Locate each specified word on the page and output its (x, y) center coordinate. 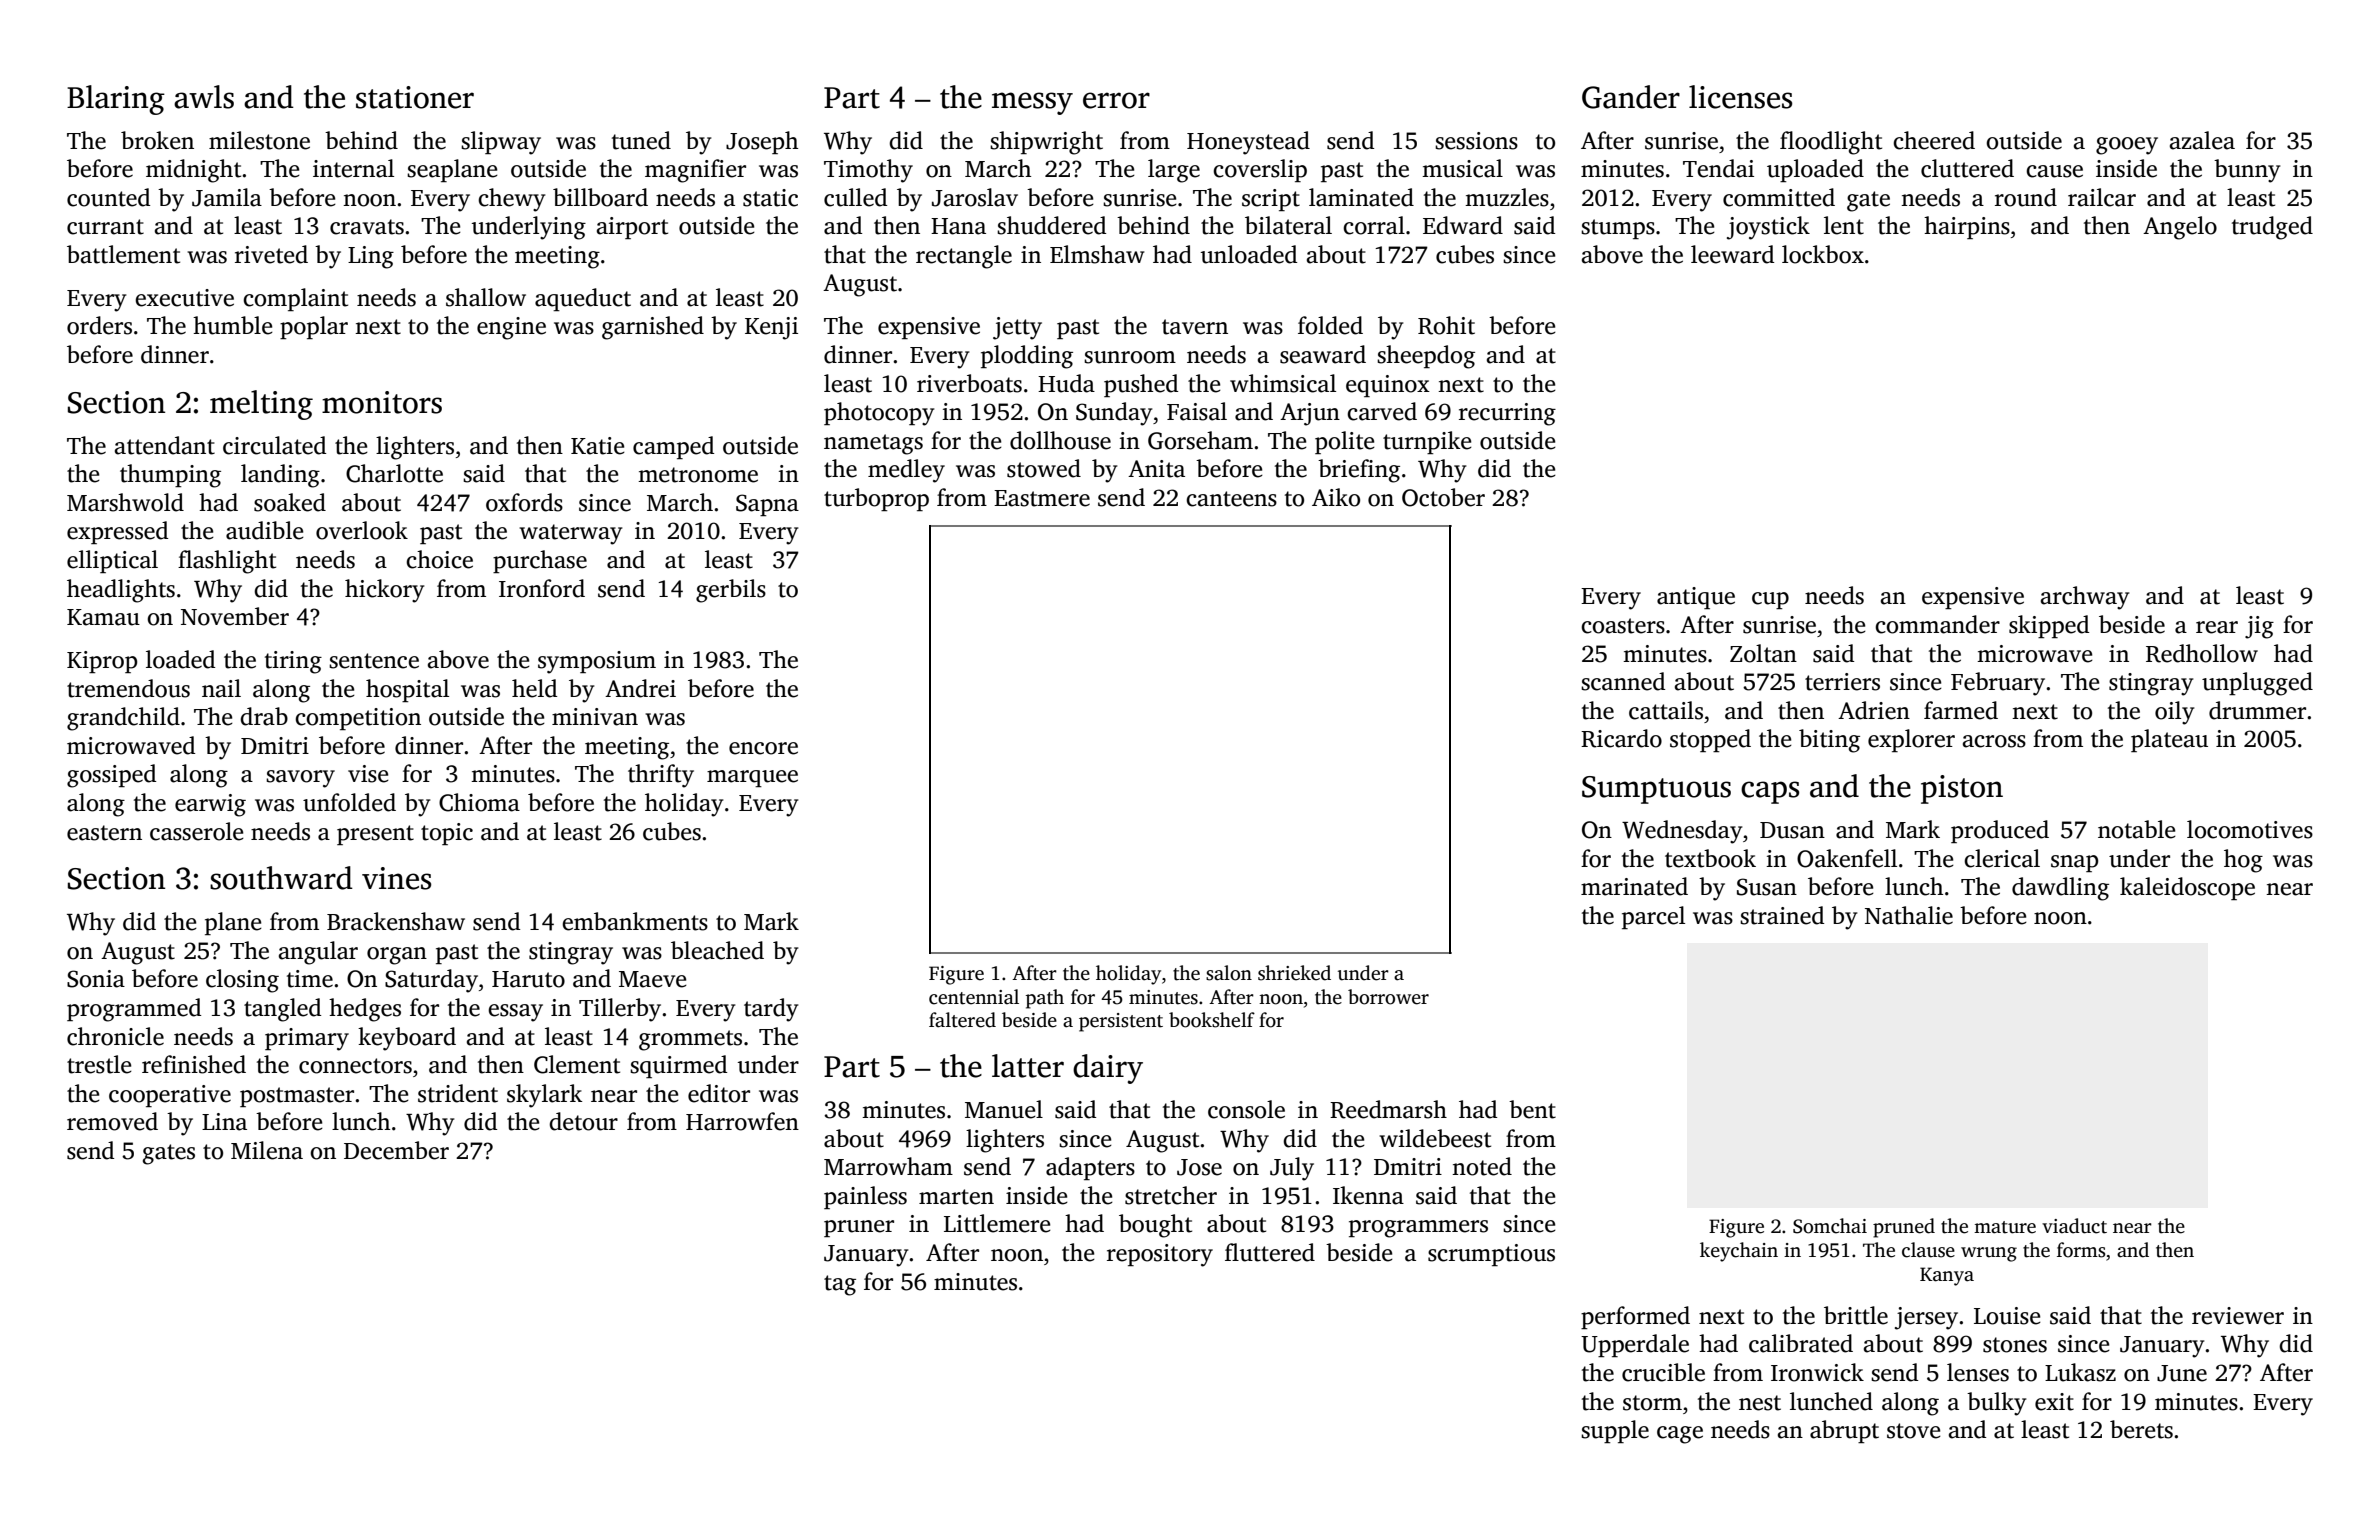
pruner (859, 1228)
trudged (2272, 228)
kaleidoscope (2187, 888)
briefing (1359, 471)
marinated (1634, 886)
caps (1770, 792)
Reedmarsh (1388, 1109)
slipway (501, 143)
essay (515, 1013)
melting (261, 405)
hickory (384, 591)
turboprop (876, 499)
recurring (1507, 414)
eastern (104, 833)
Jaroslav (975, 197)
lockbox (1823, 254)
